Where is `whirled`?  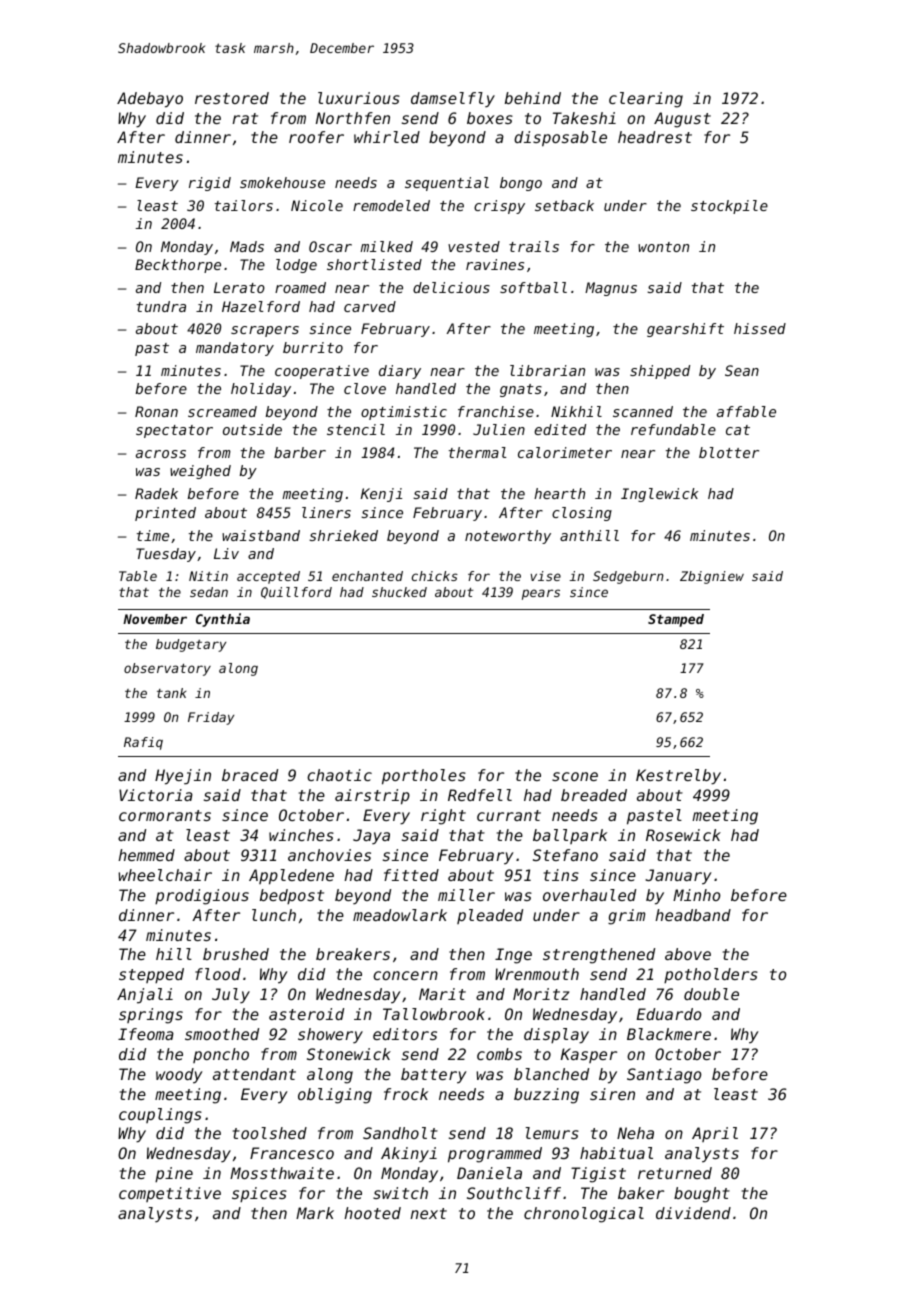 whirled is located at coordinates (387, 137).
